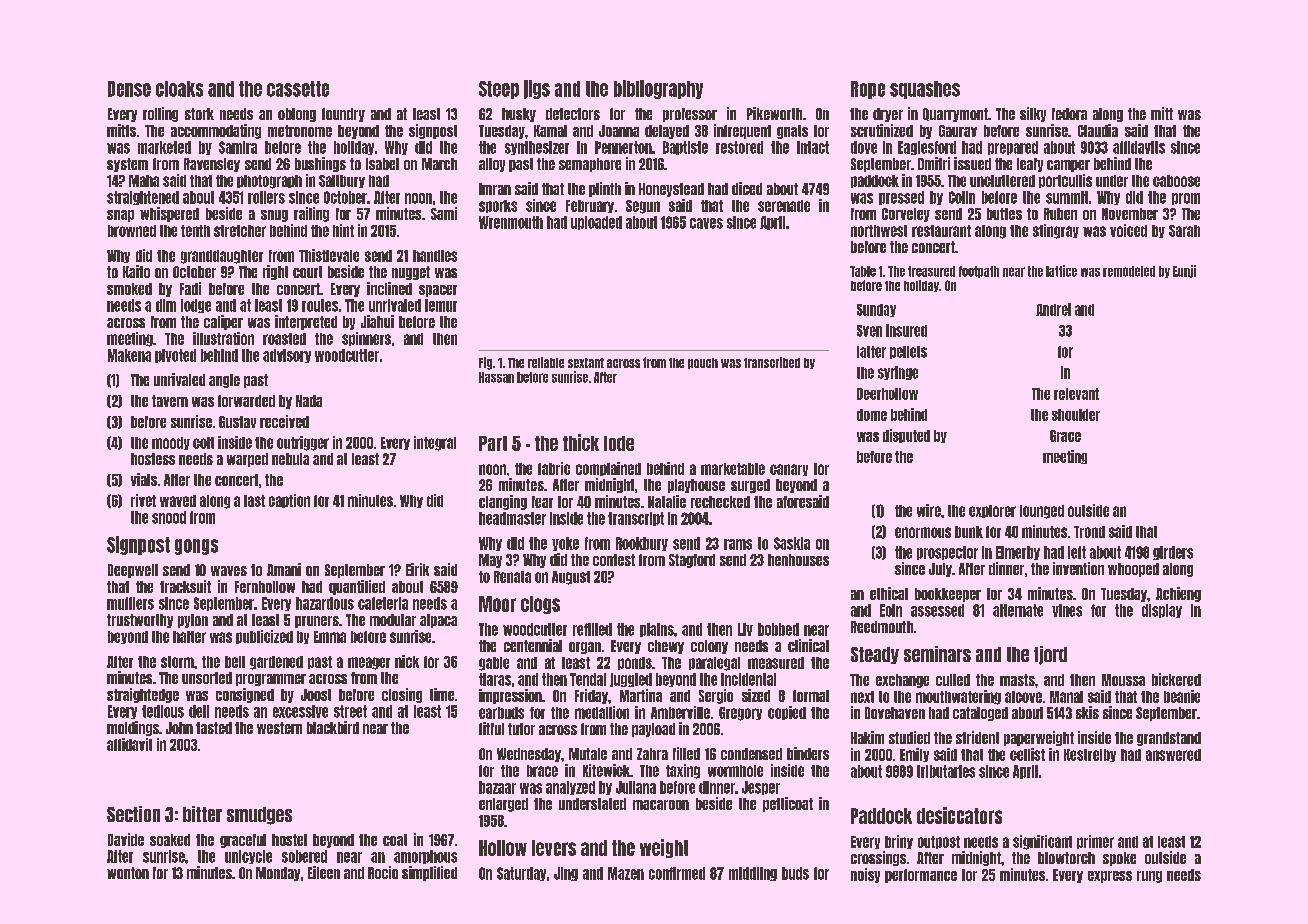  Describe the element at coordinates (170, 401) in the screenshot. I see `tavern` at that location.
